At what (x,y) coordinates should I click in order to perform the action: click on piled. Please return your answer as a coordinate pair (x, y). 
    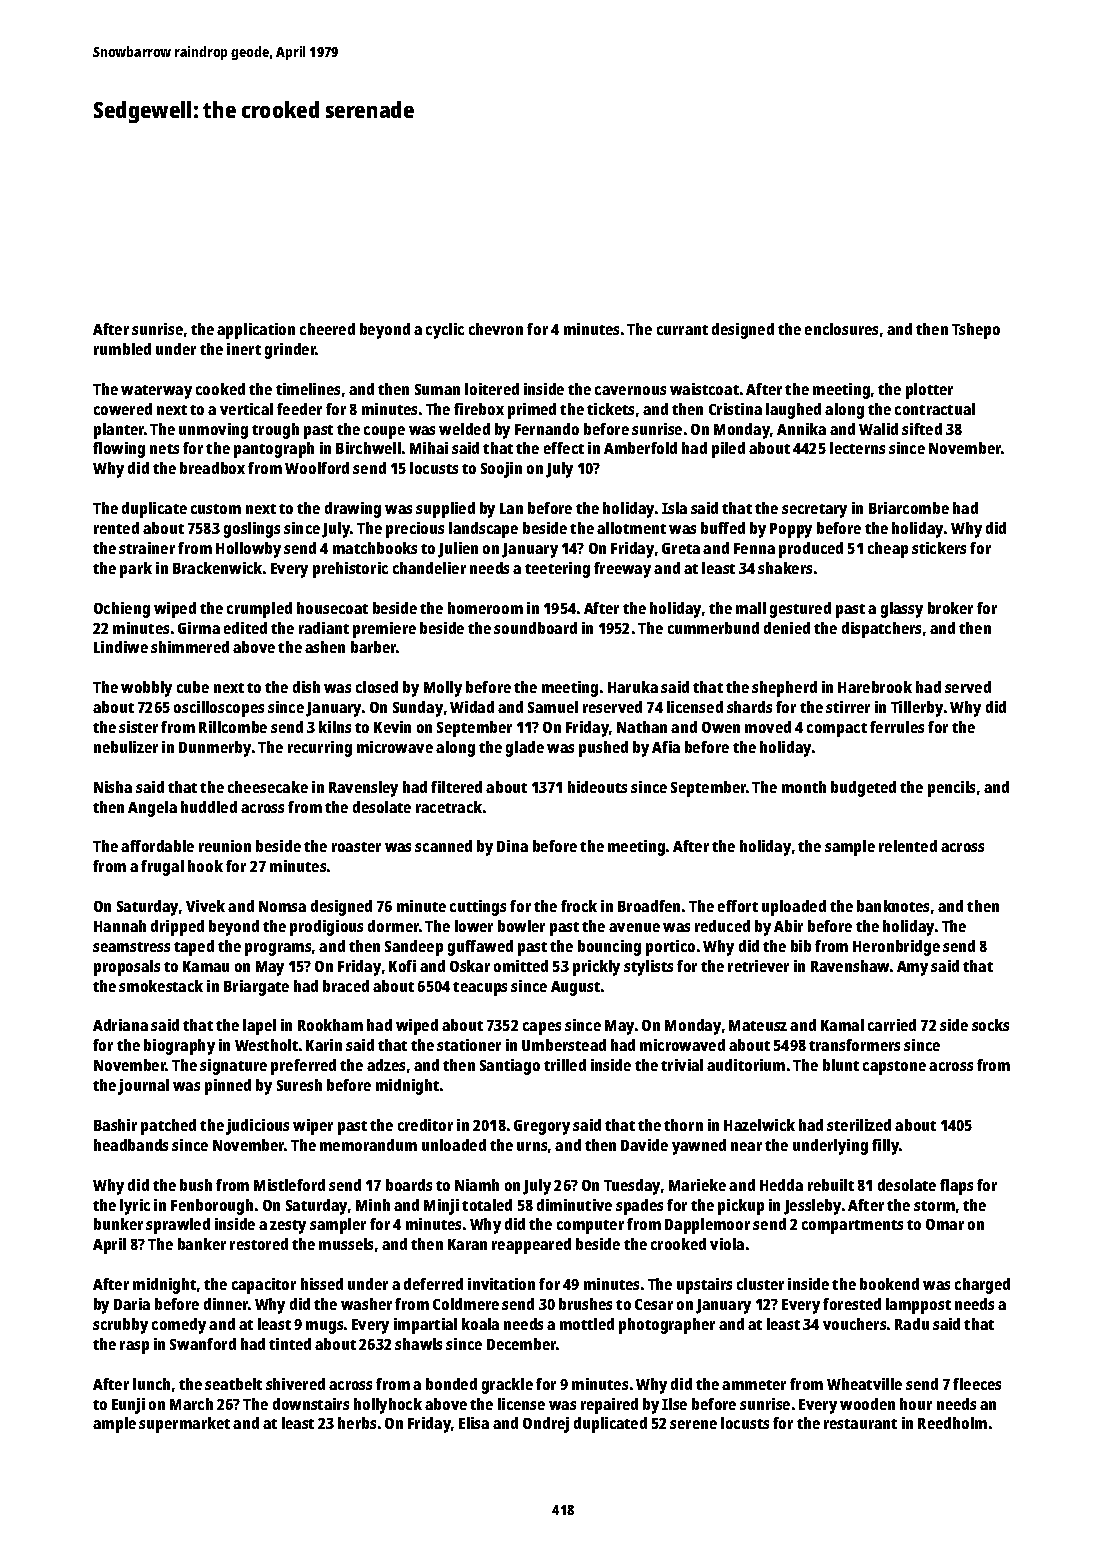
    Looking at the image, I should click on (728, 450).
